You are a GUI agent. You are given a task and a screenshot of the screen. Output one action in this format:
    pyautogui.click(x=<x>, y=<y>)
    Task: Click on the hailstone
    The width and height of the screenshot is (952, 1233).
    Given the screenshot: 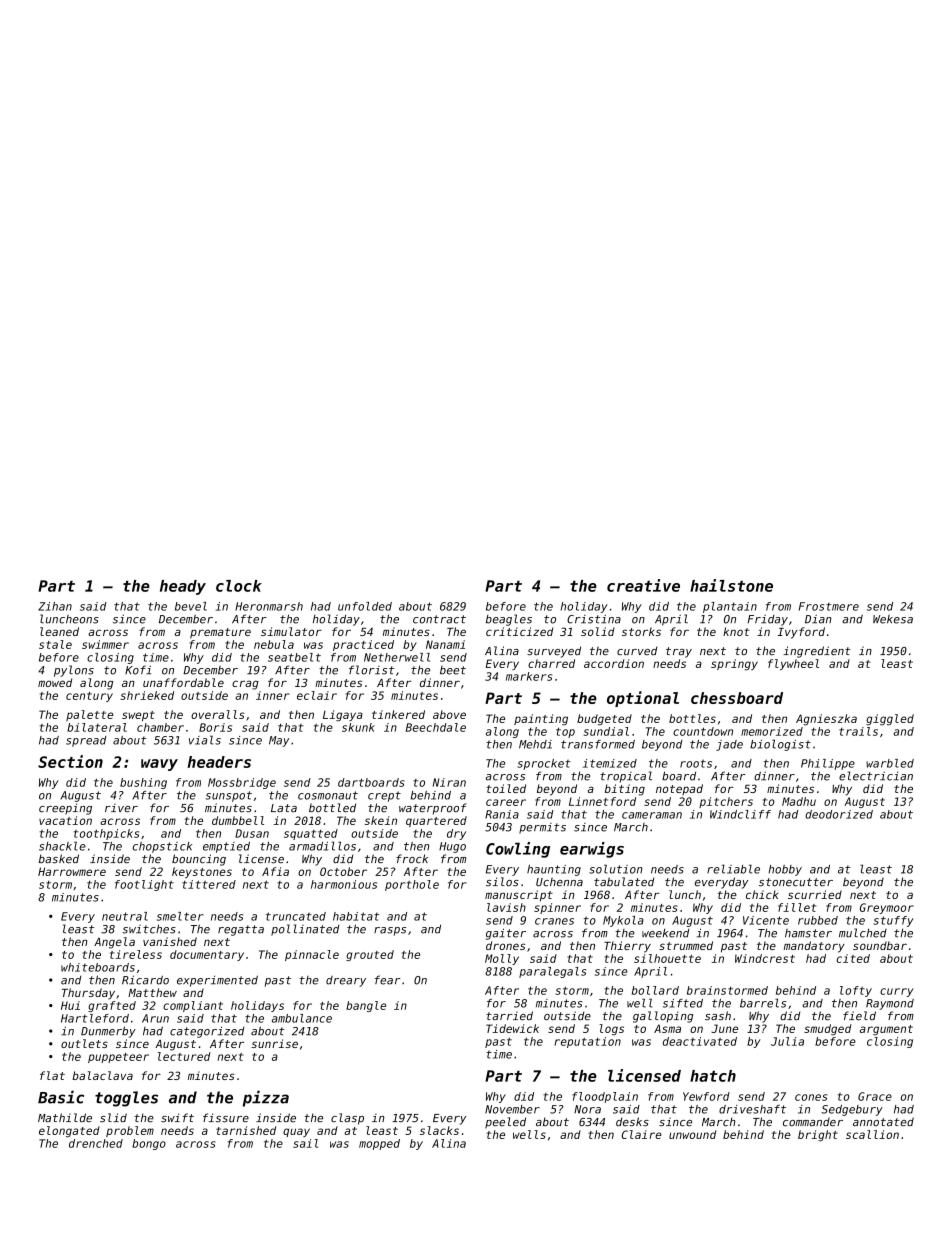 What is the action you would take?
    pyautogui.click(x=731, y=585)
